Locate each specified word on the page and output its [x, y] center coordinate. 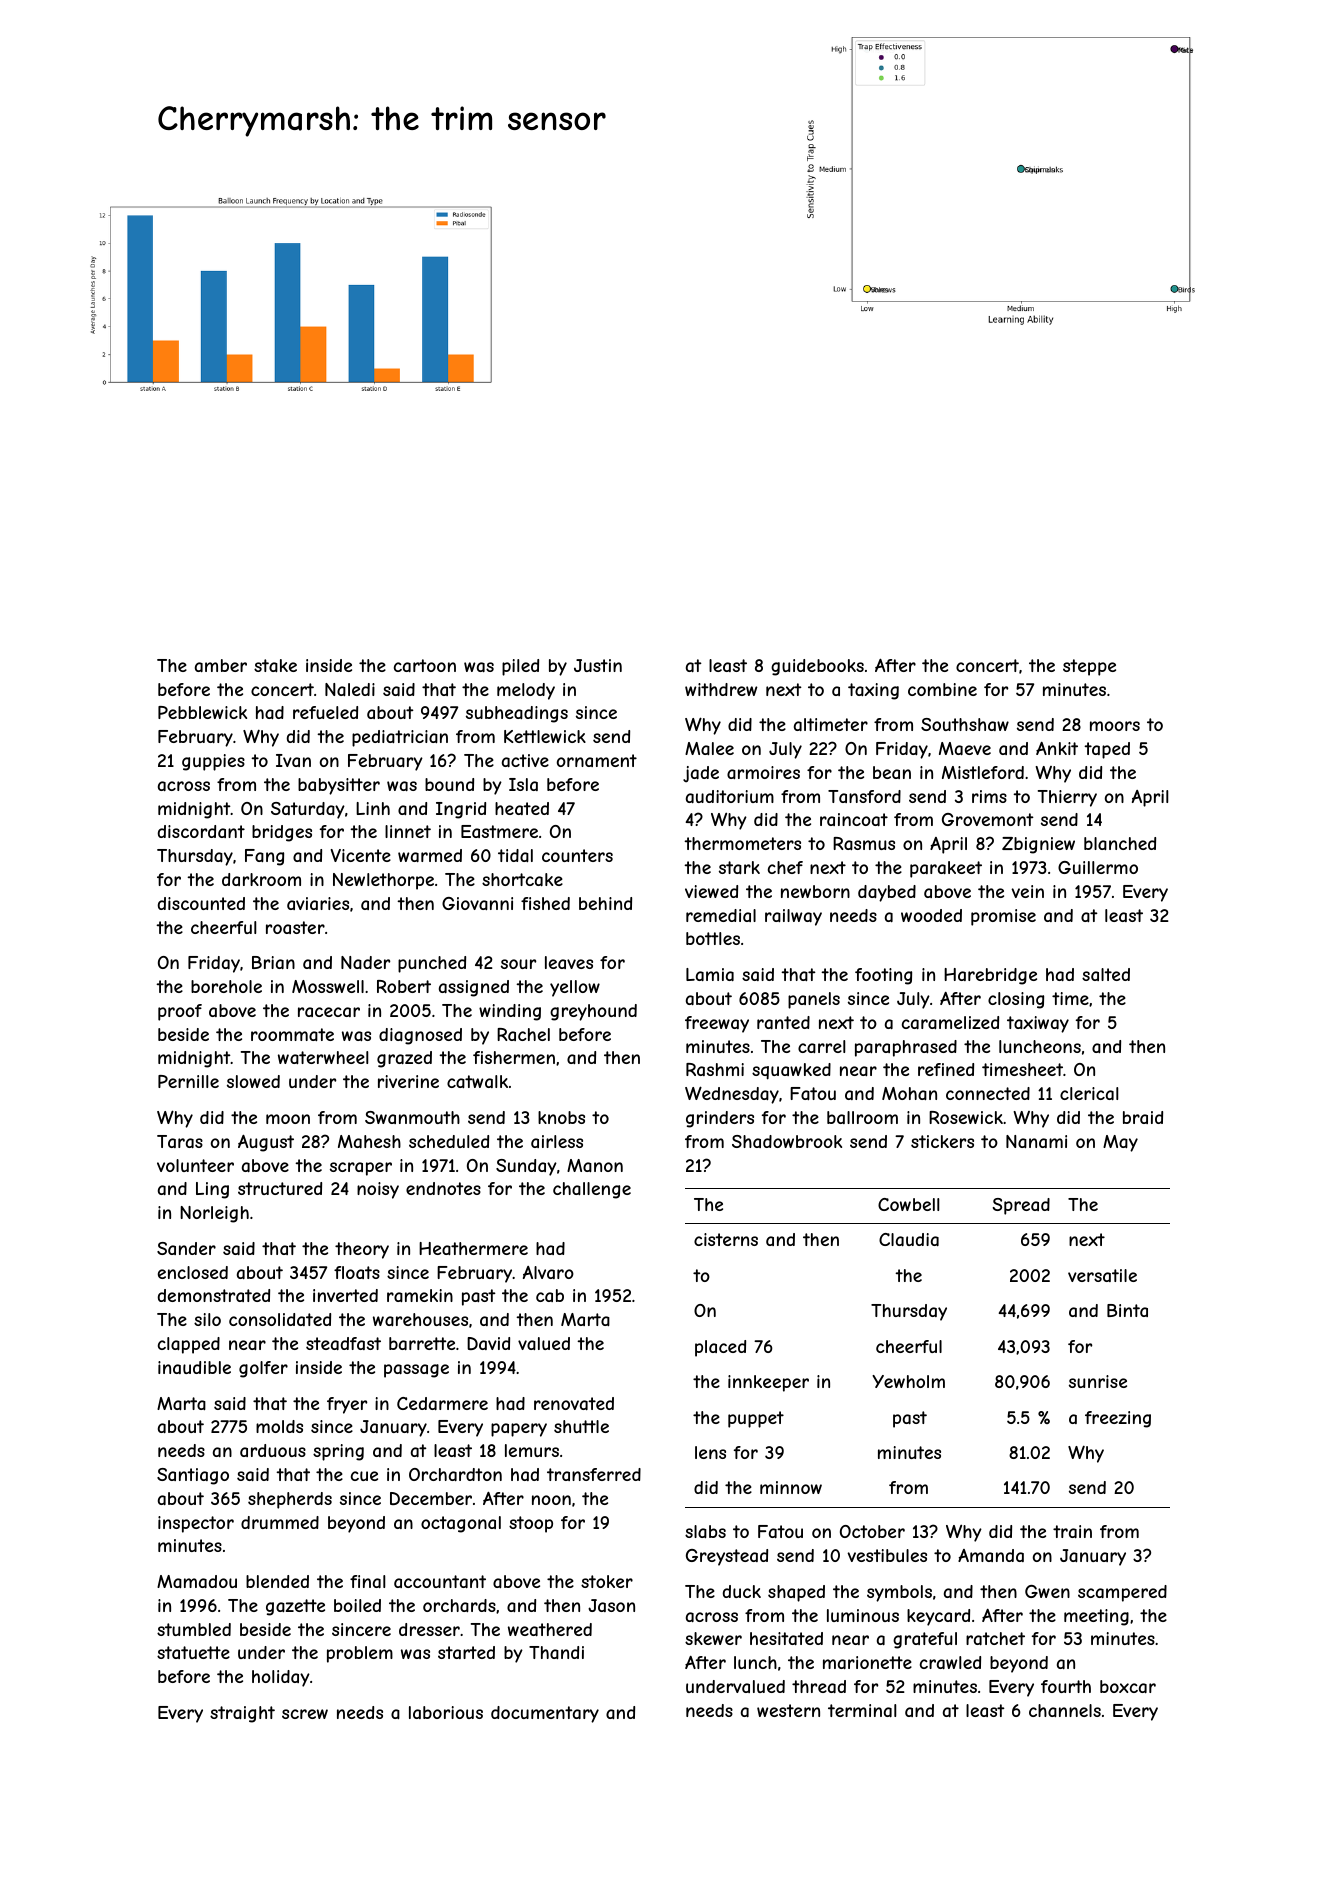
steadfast [343, 1343]
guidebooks [817, 667]
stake [275, 665]
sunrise [1098, 1381]
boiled [357, 1605]
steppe [1089, 667]
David [488, 1343]
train [1072, 1531]
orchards [459, 1605]
